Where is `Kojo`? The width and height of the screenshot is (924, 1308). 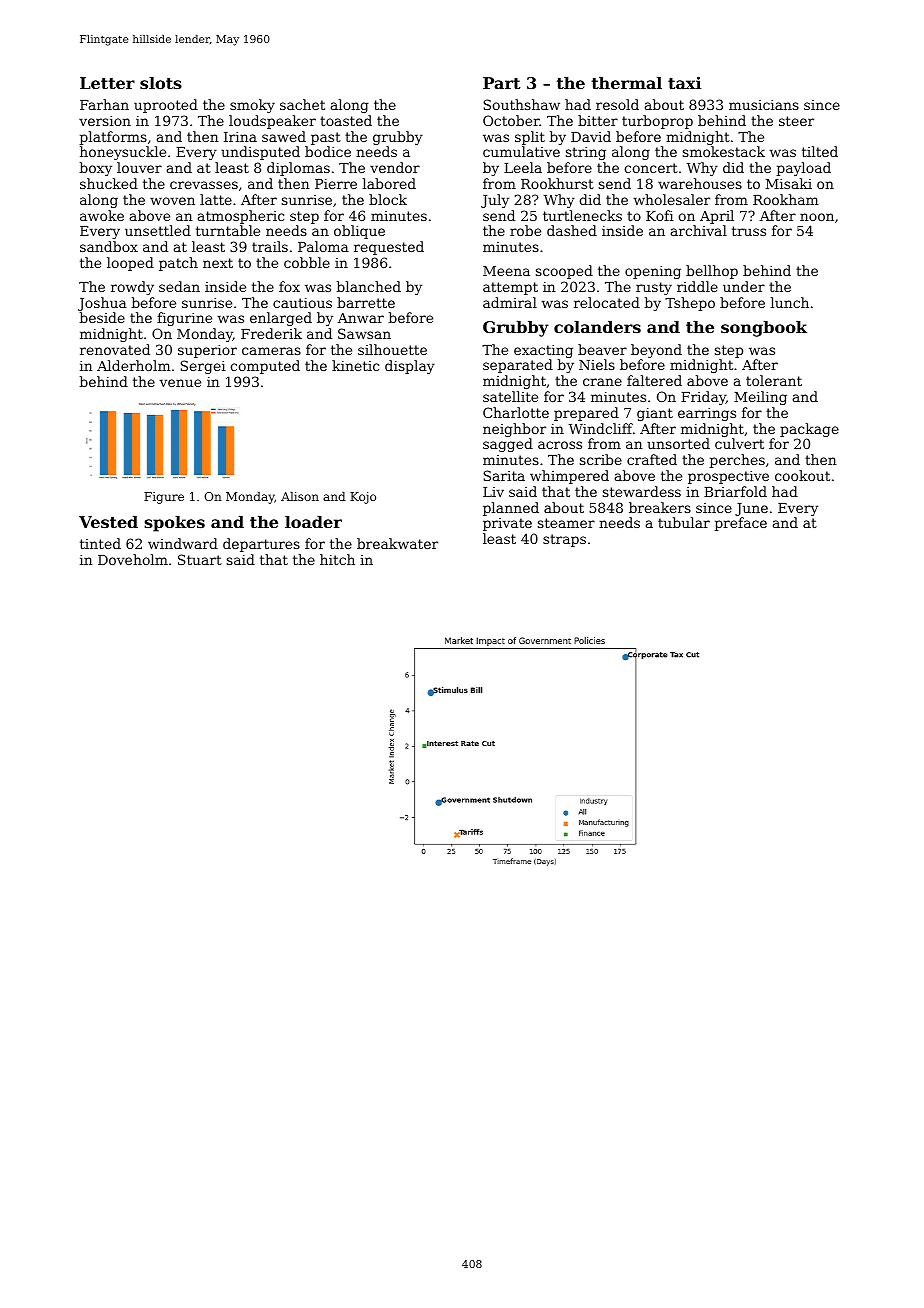 Kojo is located at coordinates (363, 498).
